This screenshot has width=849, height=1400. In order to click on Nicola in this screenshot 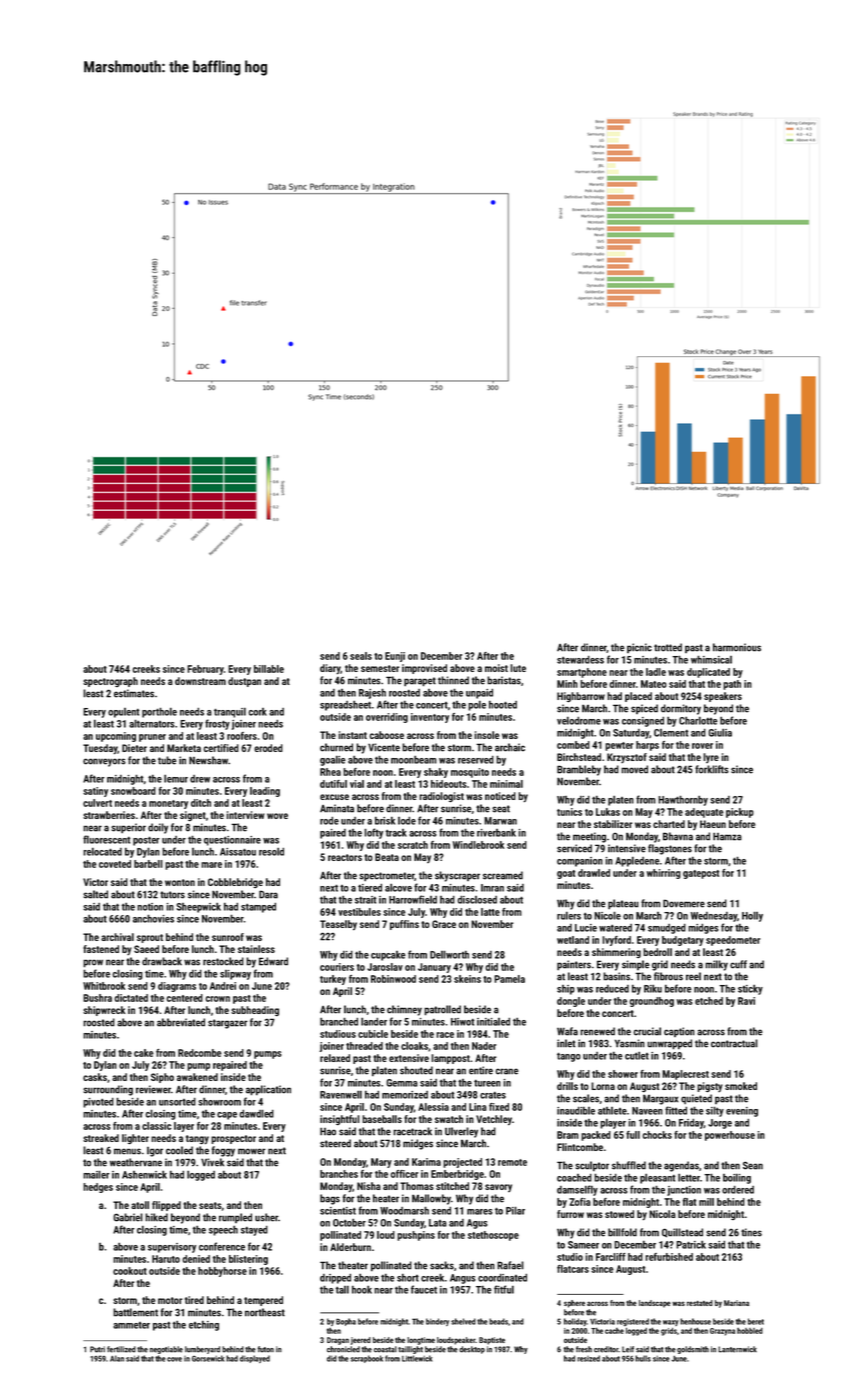, I will do `click(662, 1214)`.
